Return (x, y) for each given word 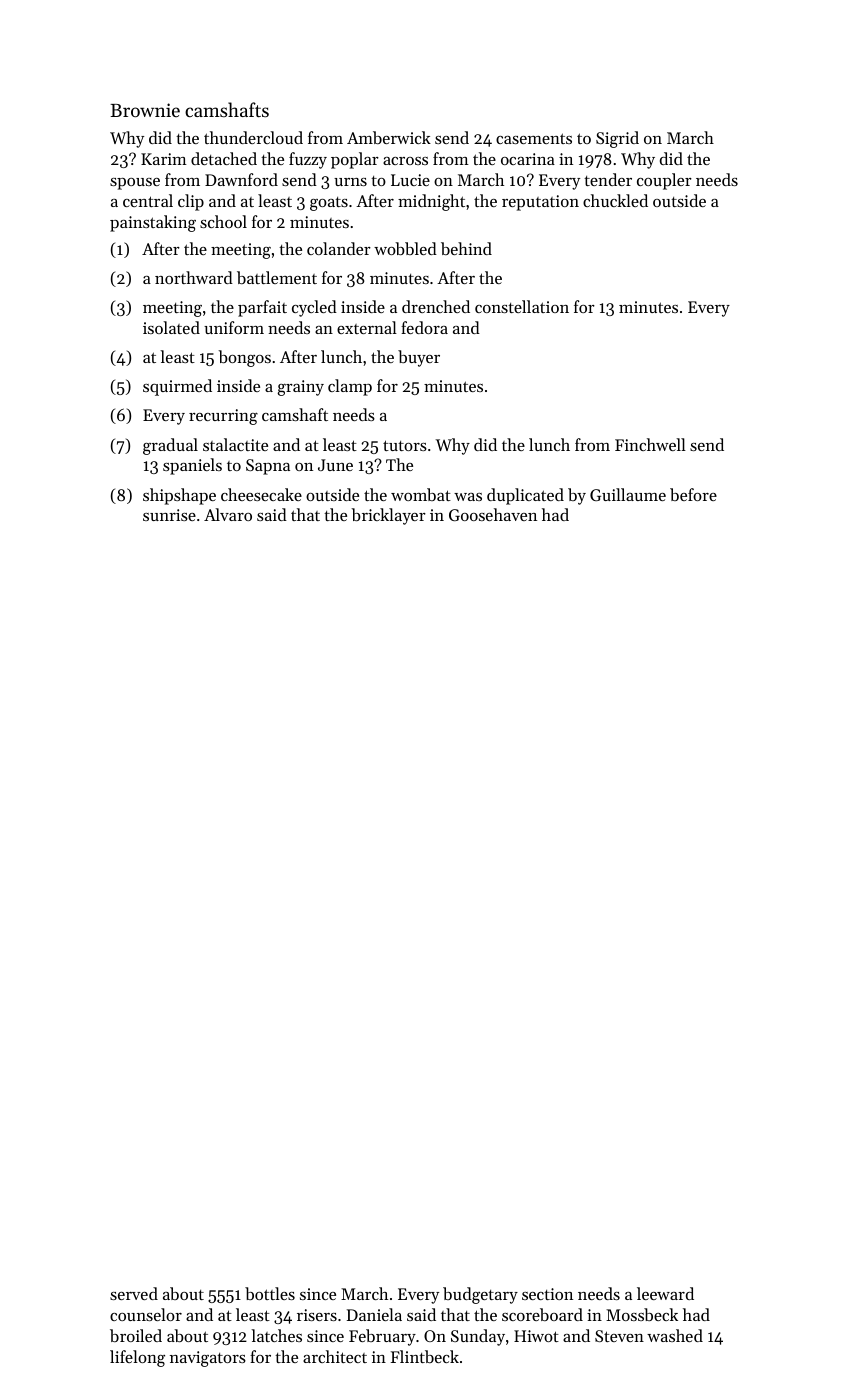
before (693, 494)
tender (608, 179)
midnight (431, 202)
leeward (665, 1293)
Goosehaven (493, 514)
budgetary (480, 1295)
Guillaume (628, 494)
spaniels (192, 466)
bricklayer (388, 516)
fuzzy (308, 160)
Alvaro (228, 514)
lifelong (137, 1358)
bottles (270, 1293)
